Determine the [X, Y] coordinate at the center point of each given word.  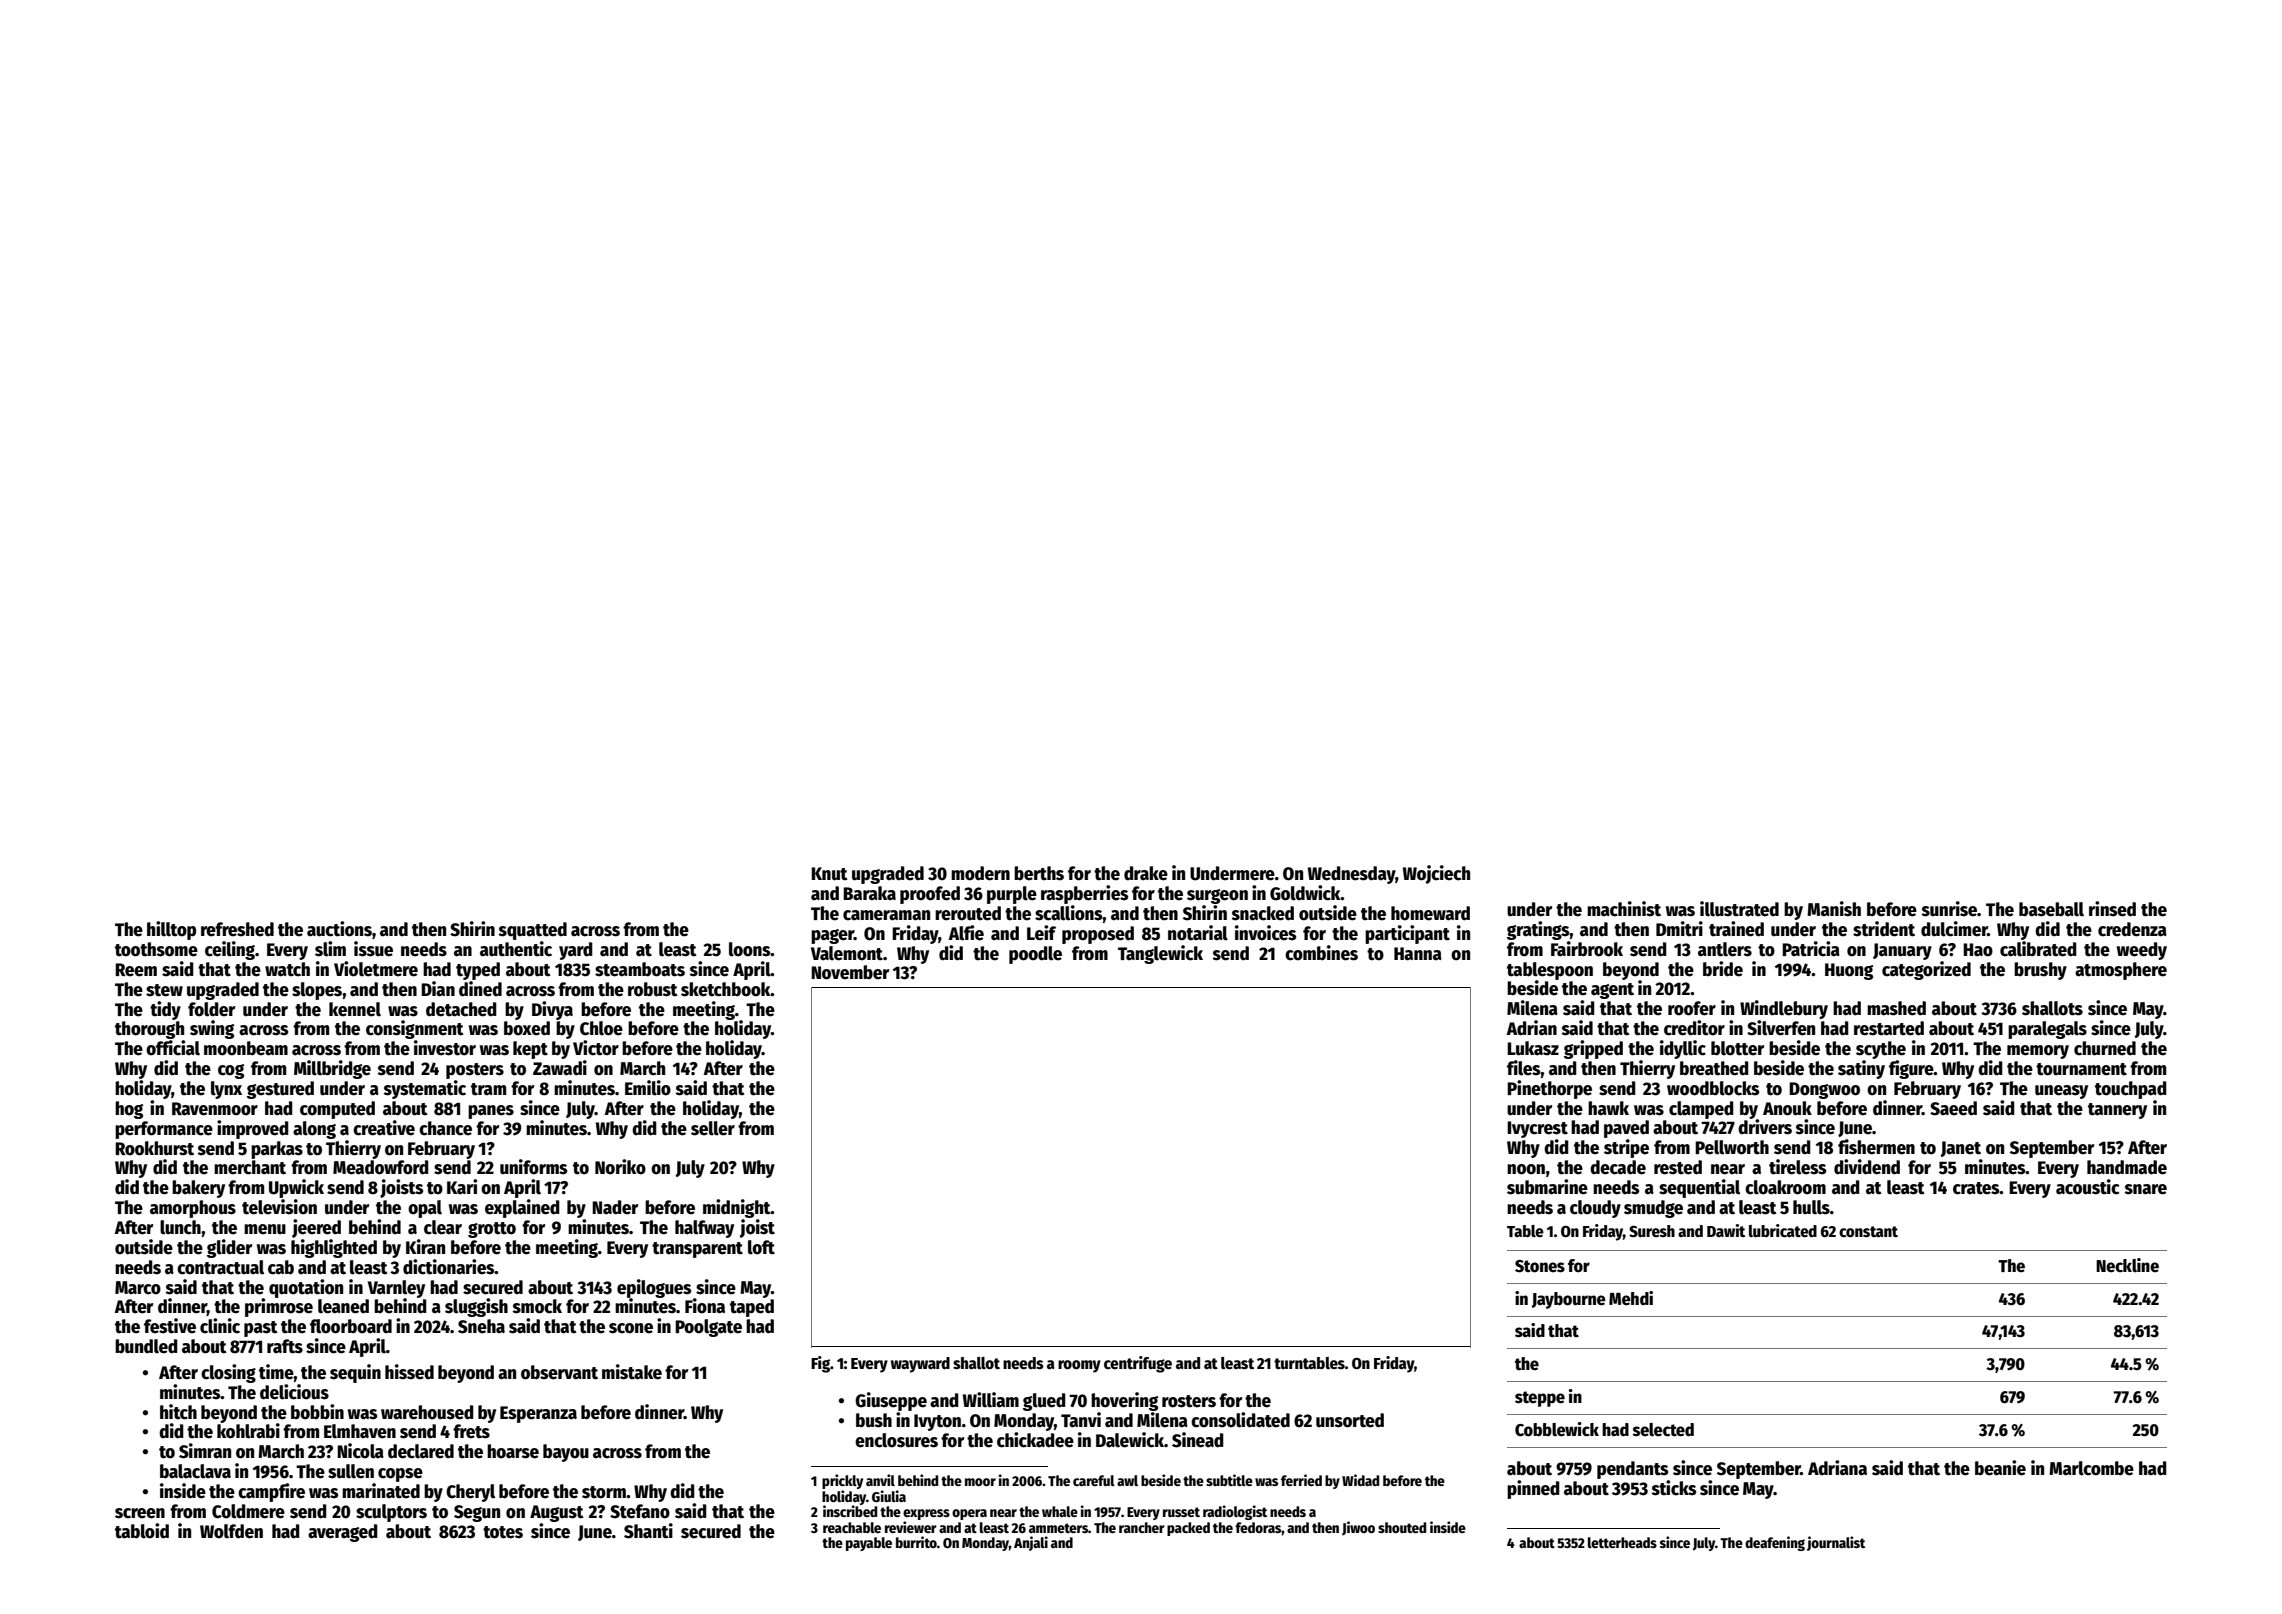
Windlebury [1784, 1009]
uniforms [533, 1167]
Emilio [648, 1088]
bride [1723, 969]
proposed [1098, 935]
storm [604, 1492]
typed [478, 971]
